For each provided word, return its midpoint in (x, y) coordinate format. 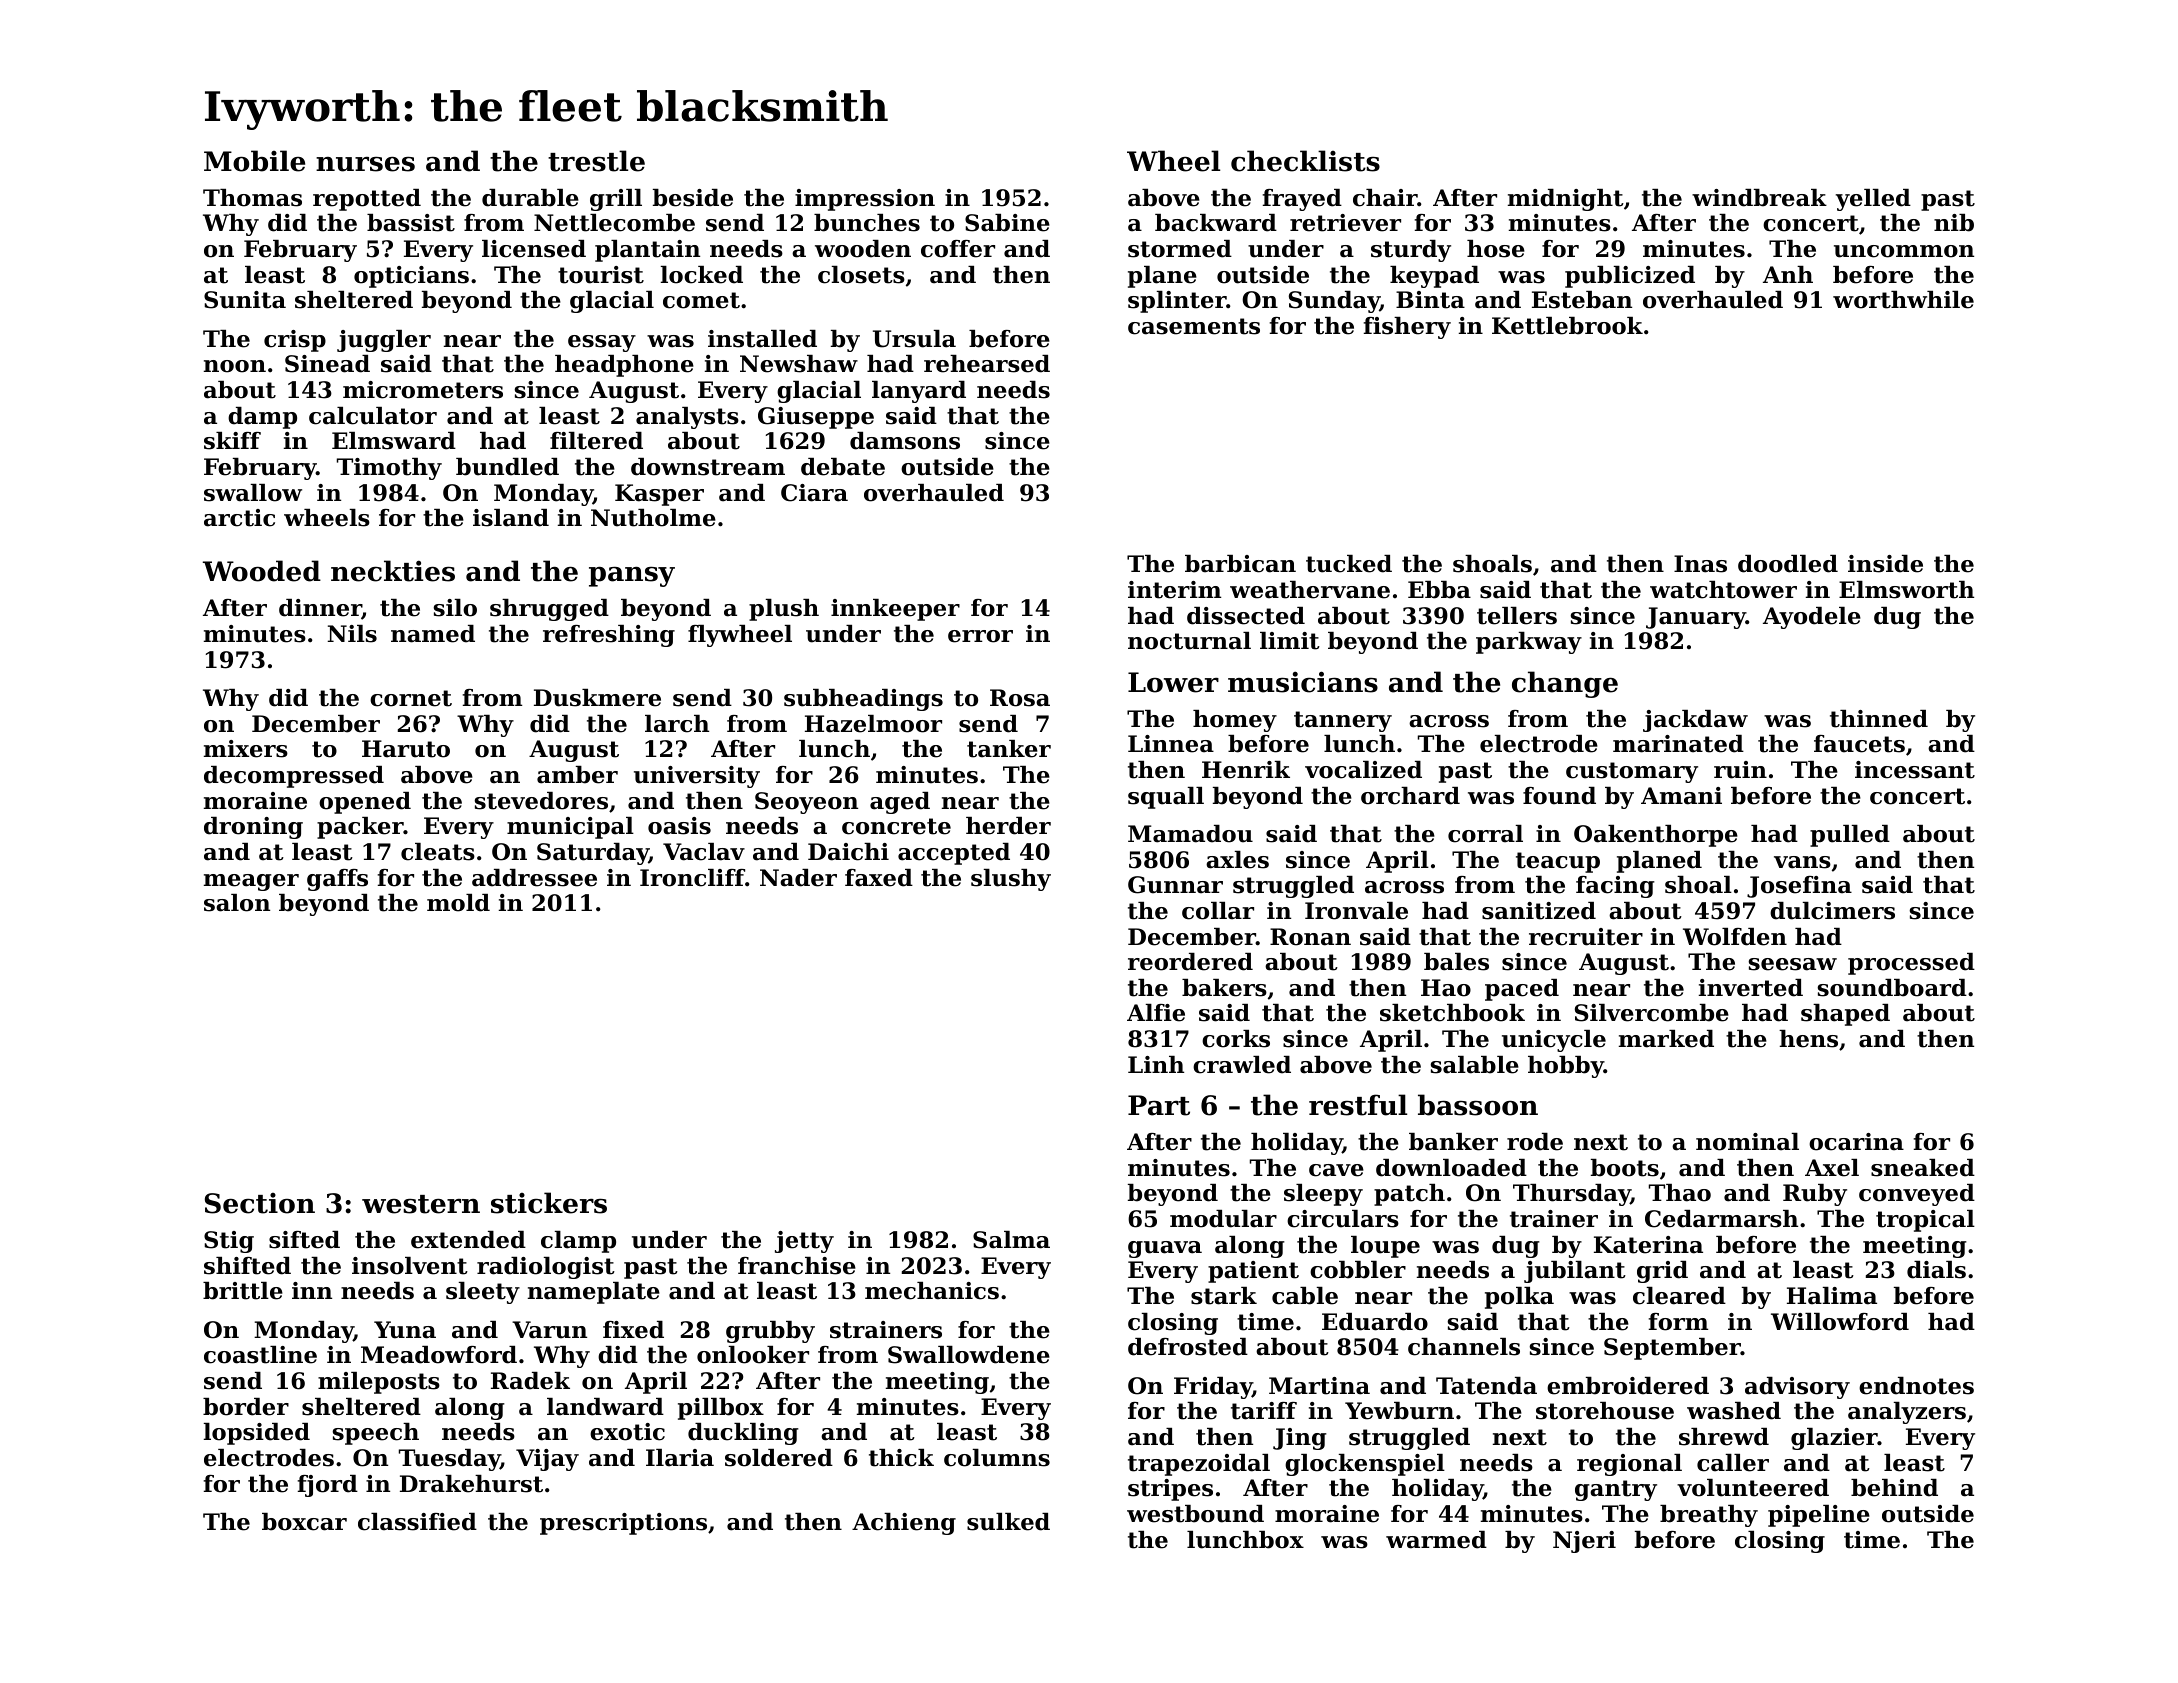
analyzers (1907, 1413)
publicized (1630, 277)
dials (1936, 1270)
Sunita (245, 300)
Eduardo (1375, 1322)
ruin (1740, 770)
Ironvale (1356, 911)
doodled (1788, 564)
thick (901, 1458)
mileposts (379, 1383)
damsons (905, 441)
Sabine (1007, 223)
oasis (679, 826)
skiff (232, 441)
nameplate (594, 1293)
